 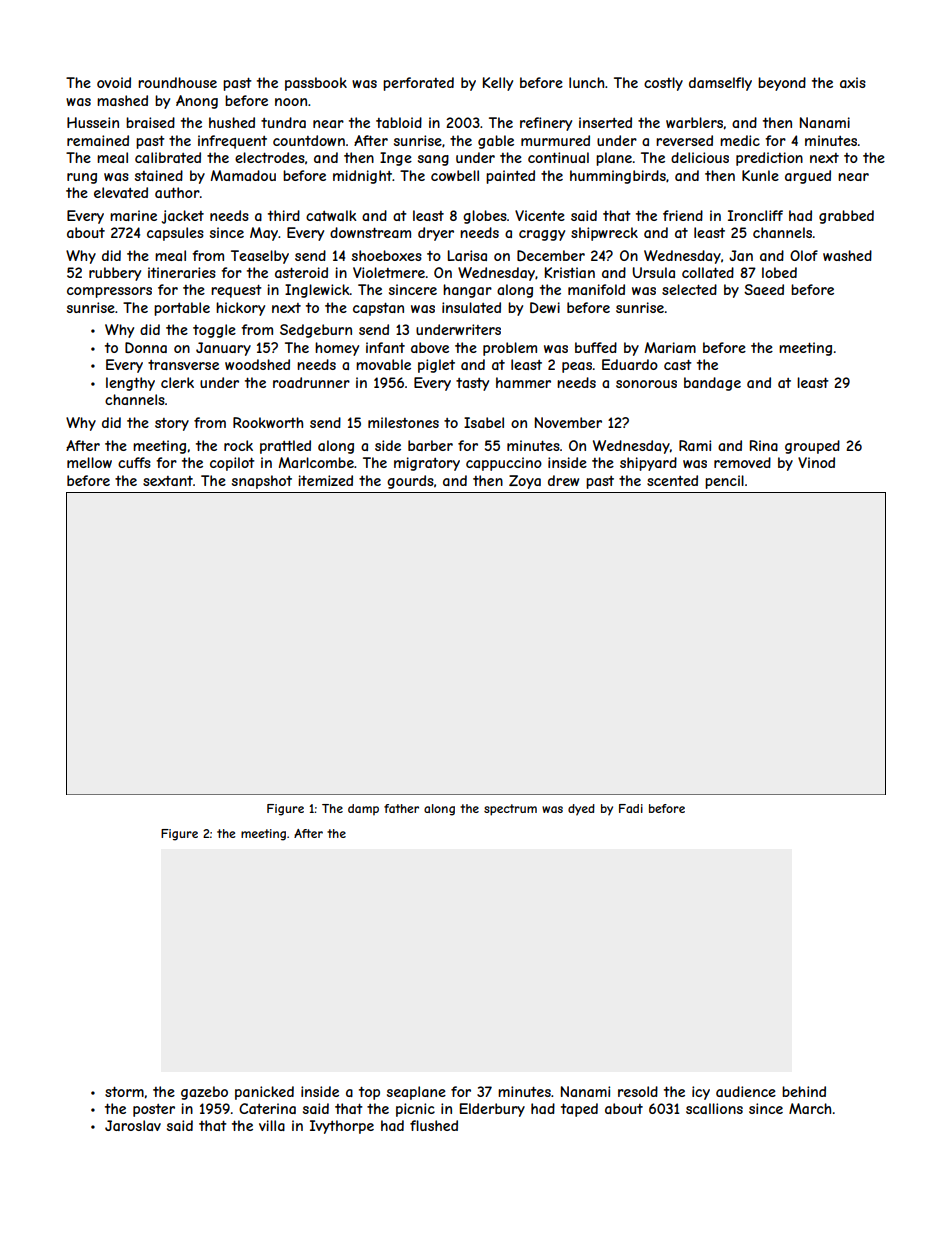 What do you see at coordinates (631, 808) in the screenshot?
I see `Fadi` at bounding box center [631, 808].
